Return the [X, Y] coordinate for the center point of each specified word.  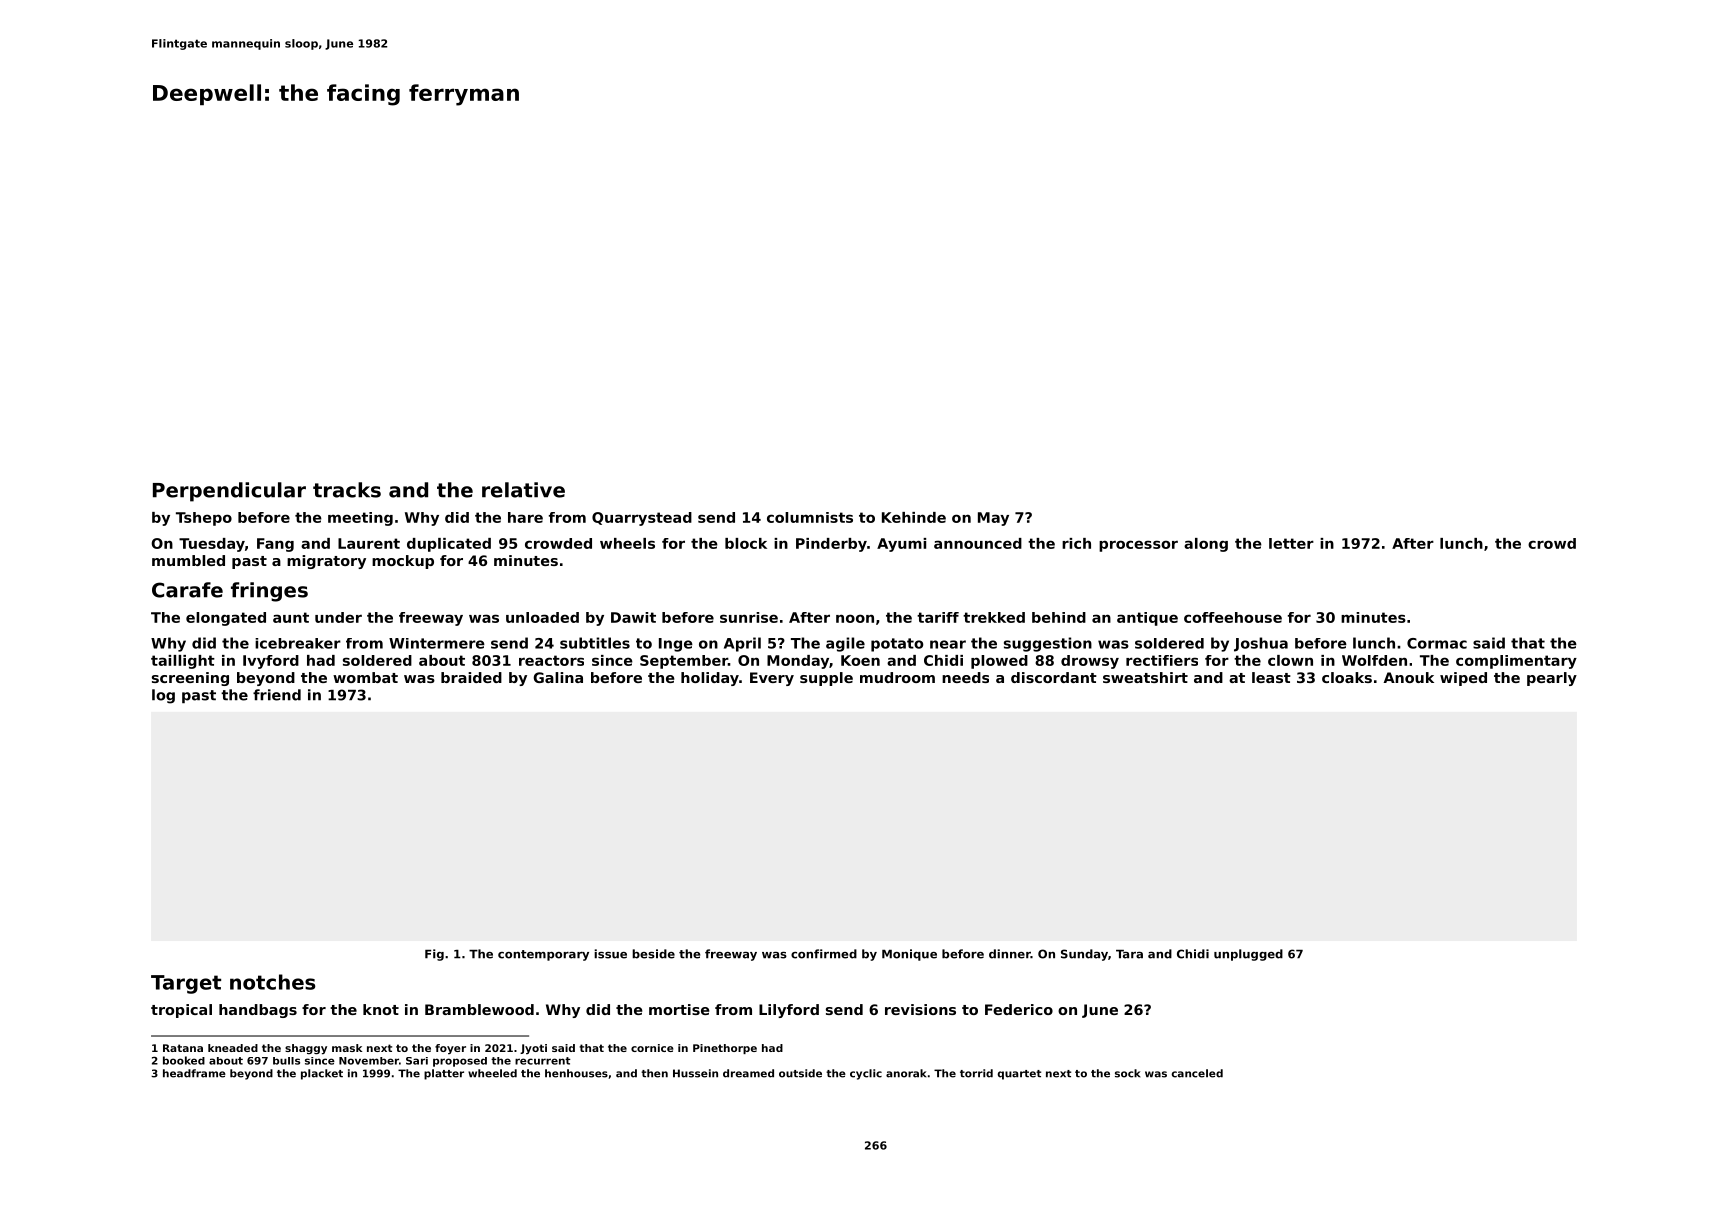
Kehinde [914, 517]
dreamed [748, 1073]
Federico [1019, 1009]
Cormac [1437, 643]
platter [444, 1074]
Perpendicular [229, 492]
